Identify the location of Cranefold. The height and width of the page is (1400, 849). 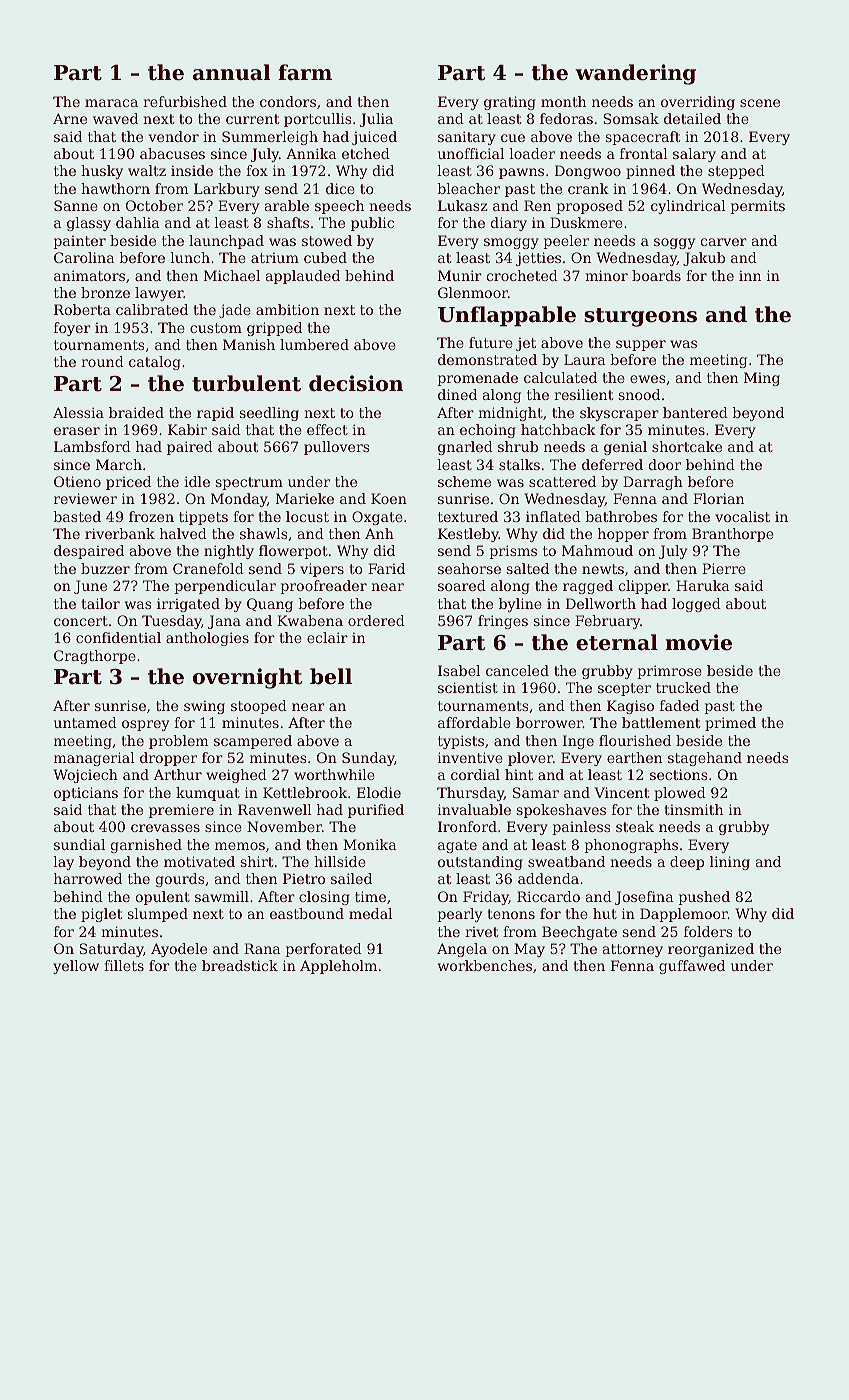
(208, 568).
